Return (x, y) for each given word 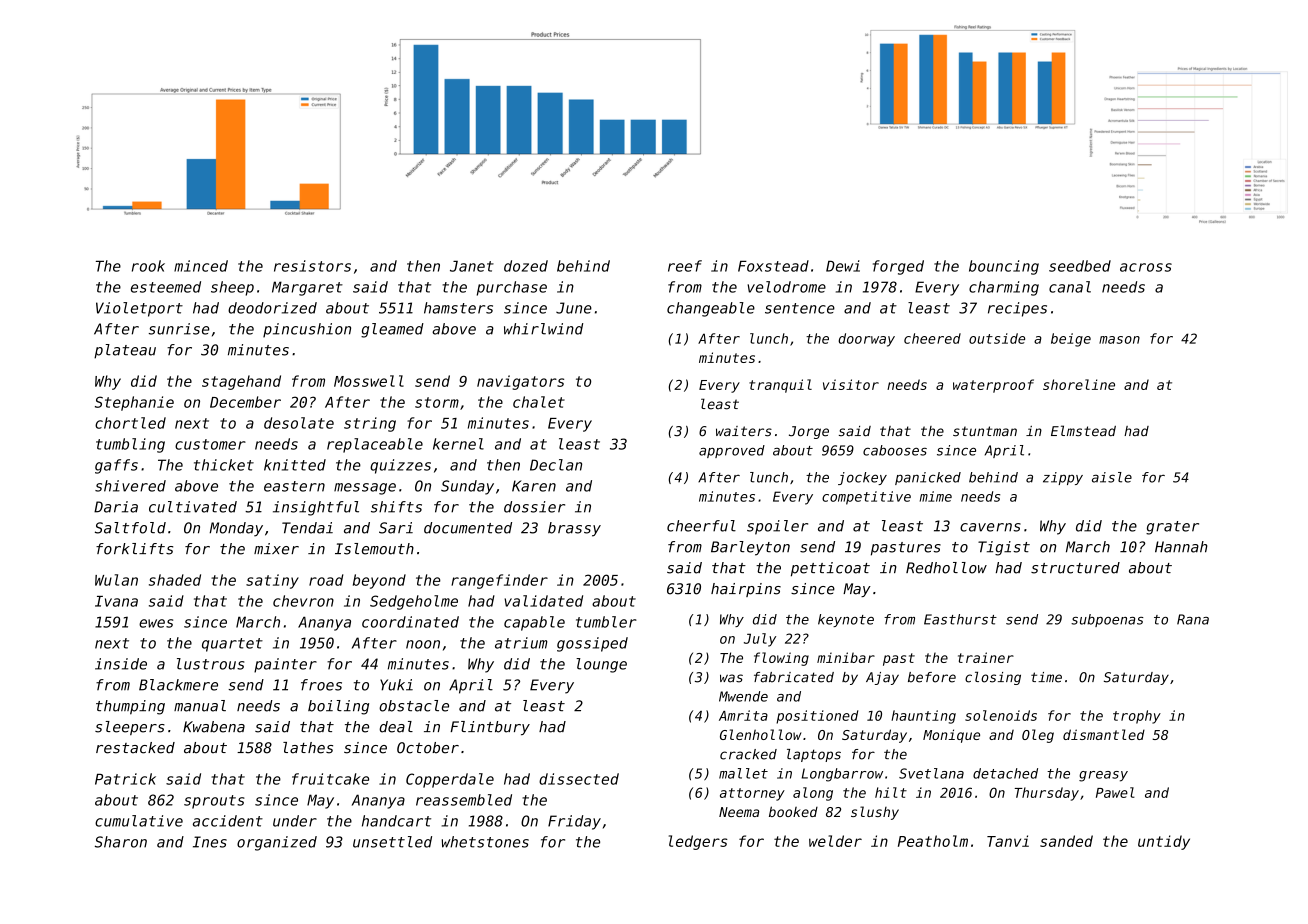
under (295, 821)
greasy (1103, 776)
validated (543, 601)
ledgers (698, 842)
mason (1119, 340)
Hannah (1181, 547)
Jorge (809, 432)
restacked (135, 748)
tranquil (780, 386)
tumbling (130, 445)
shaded (175, 580)
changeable (711, 309)
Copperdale (450, 780)
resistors (312, 266)
